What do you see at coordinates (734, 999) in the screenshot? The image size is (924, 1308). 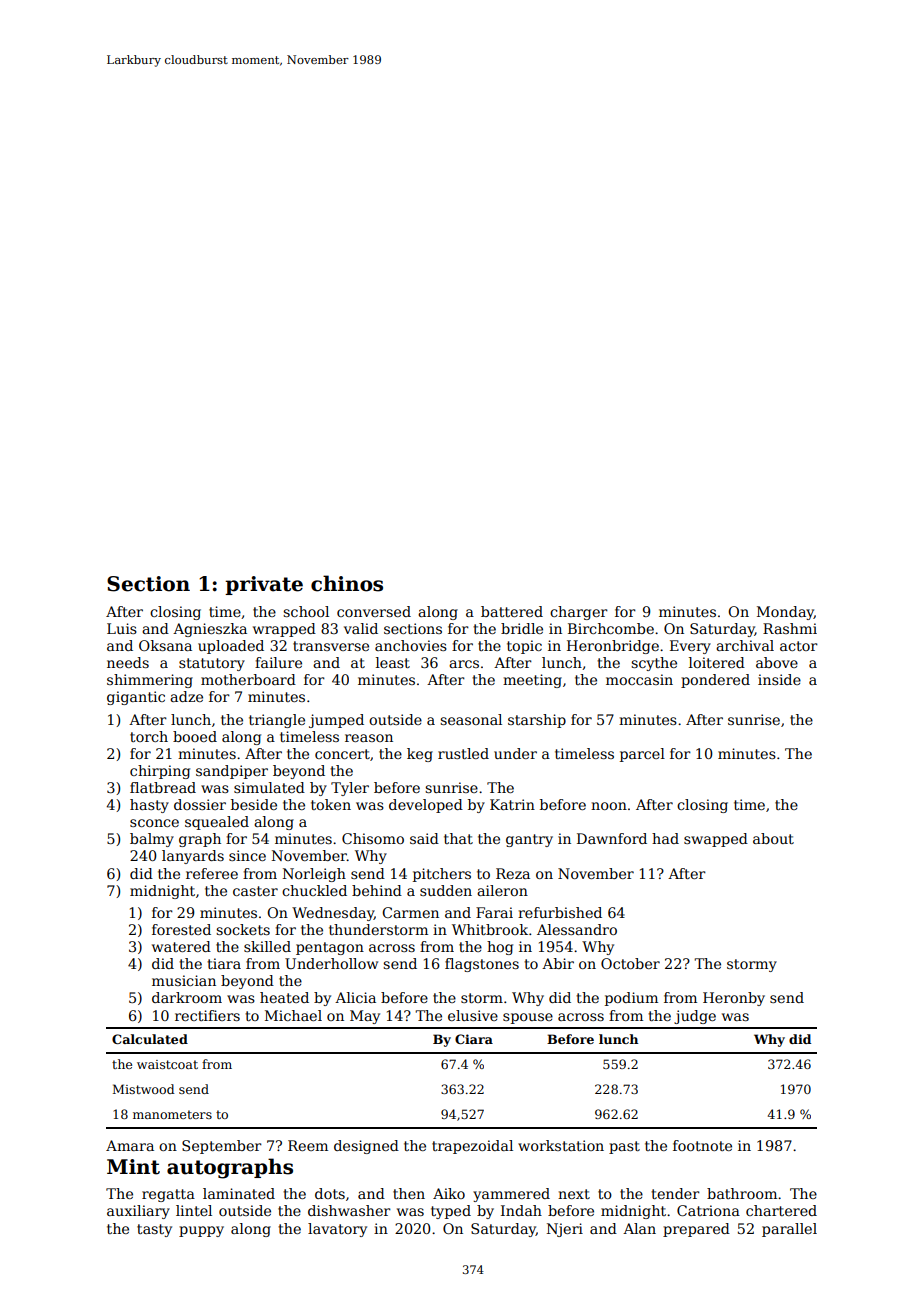 I see `Heronby` at bounding box center [734, 999].
